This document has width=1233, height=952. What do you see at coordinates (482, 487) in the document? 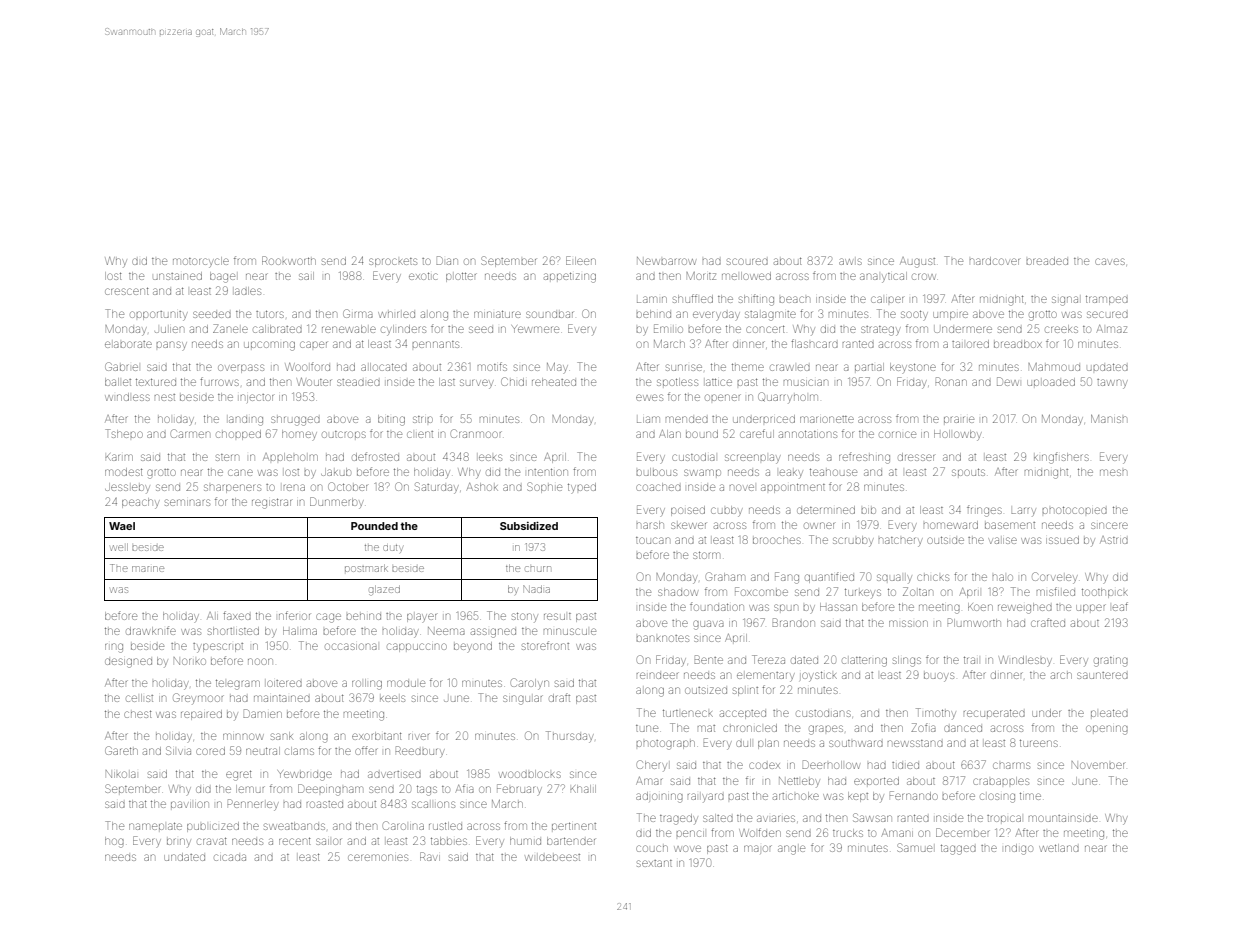
I see `Ashok` at bounding box center [482, 487].
